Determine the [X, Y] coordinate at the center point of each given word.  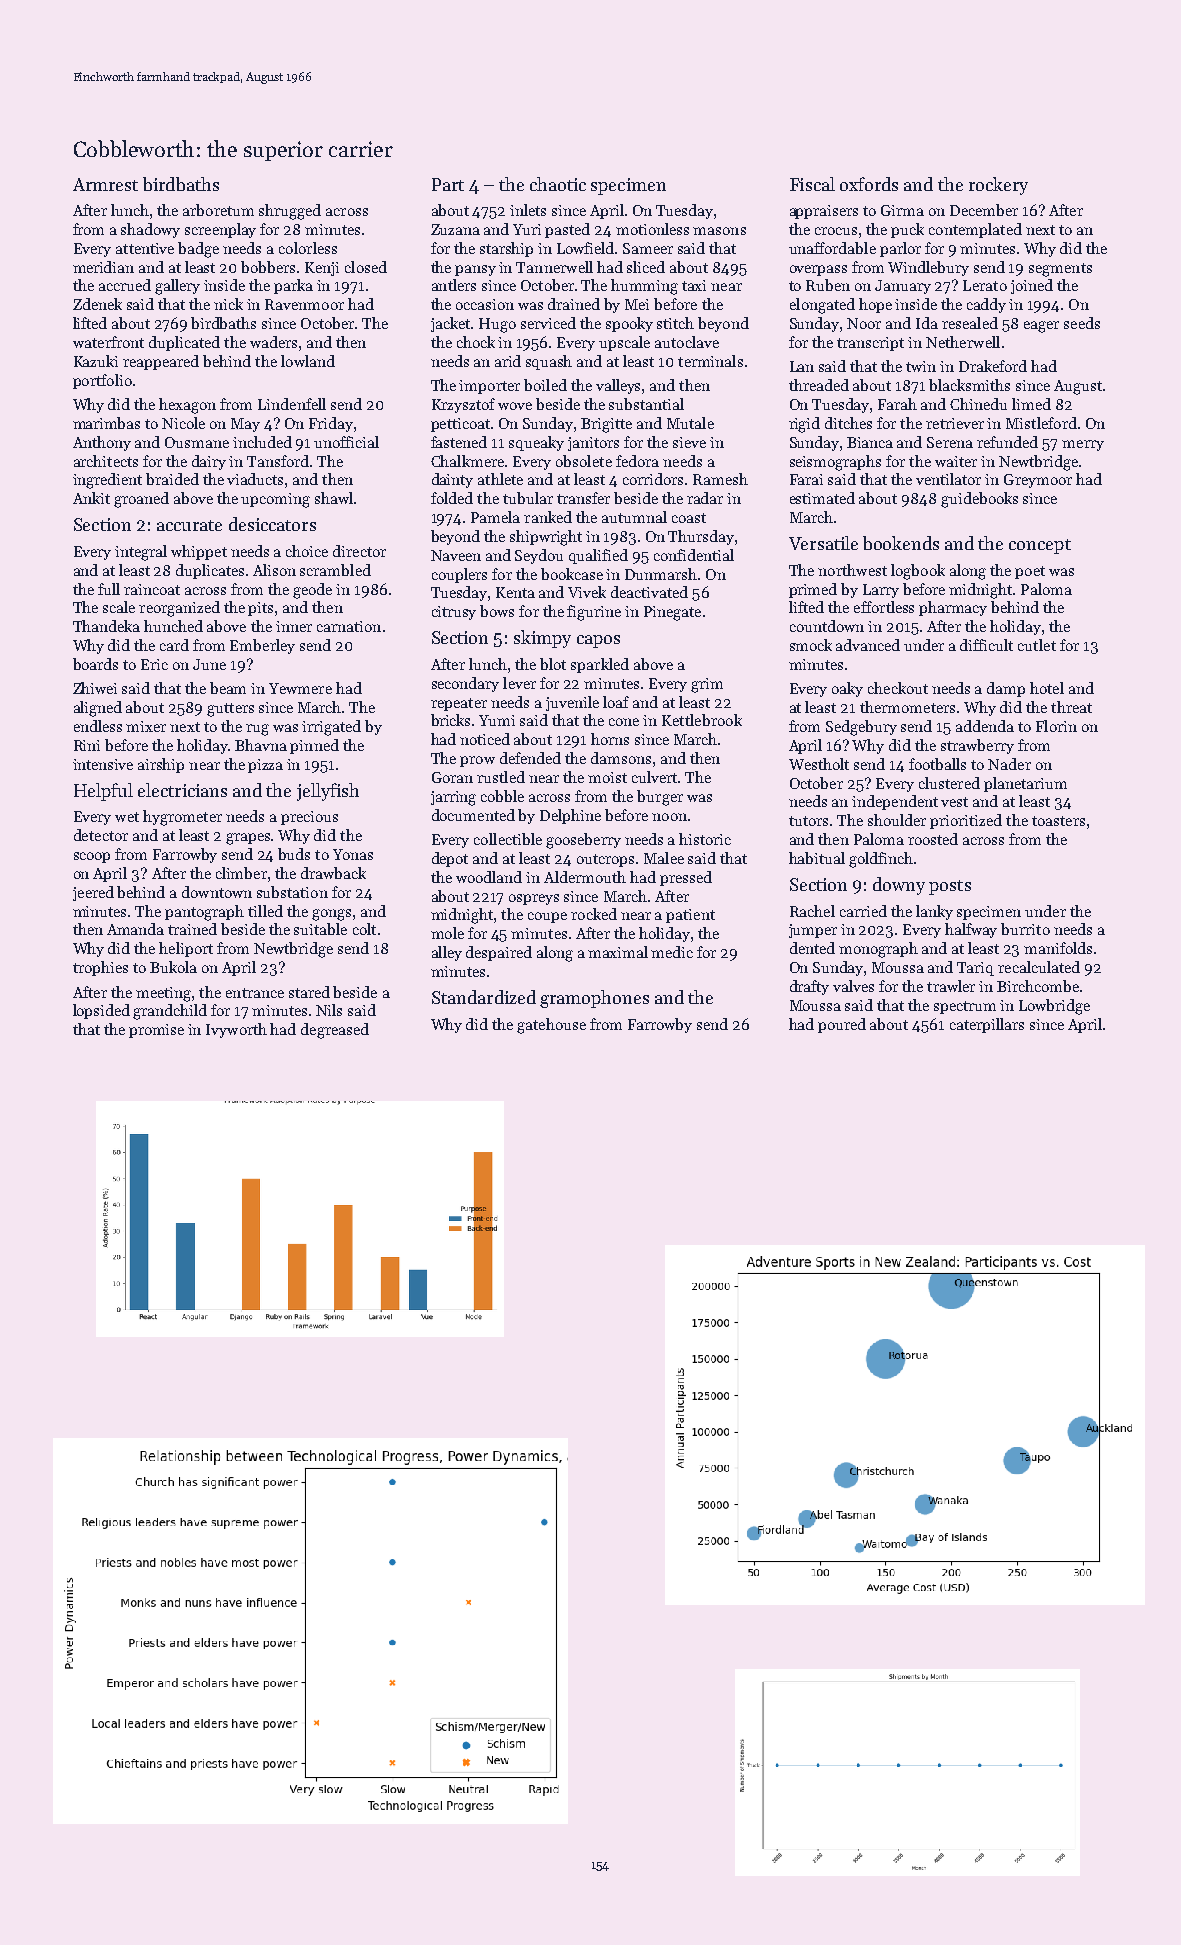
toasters [1058, 821]
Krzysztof [463, 405]
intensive [103, 764]
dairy [209, 462]
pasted [567, 230]
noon [669, 817]
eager [1041, 327]
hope [875, 305]
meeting [163, 994]
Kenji [322, 269]
